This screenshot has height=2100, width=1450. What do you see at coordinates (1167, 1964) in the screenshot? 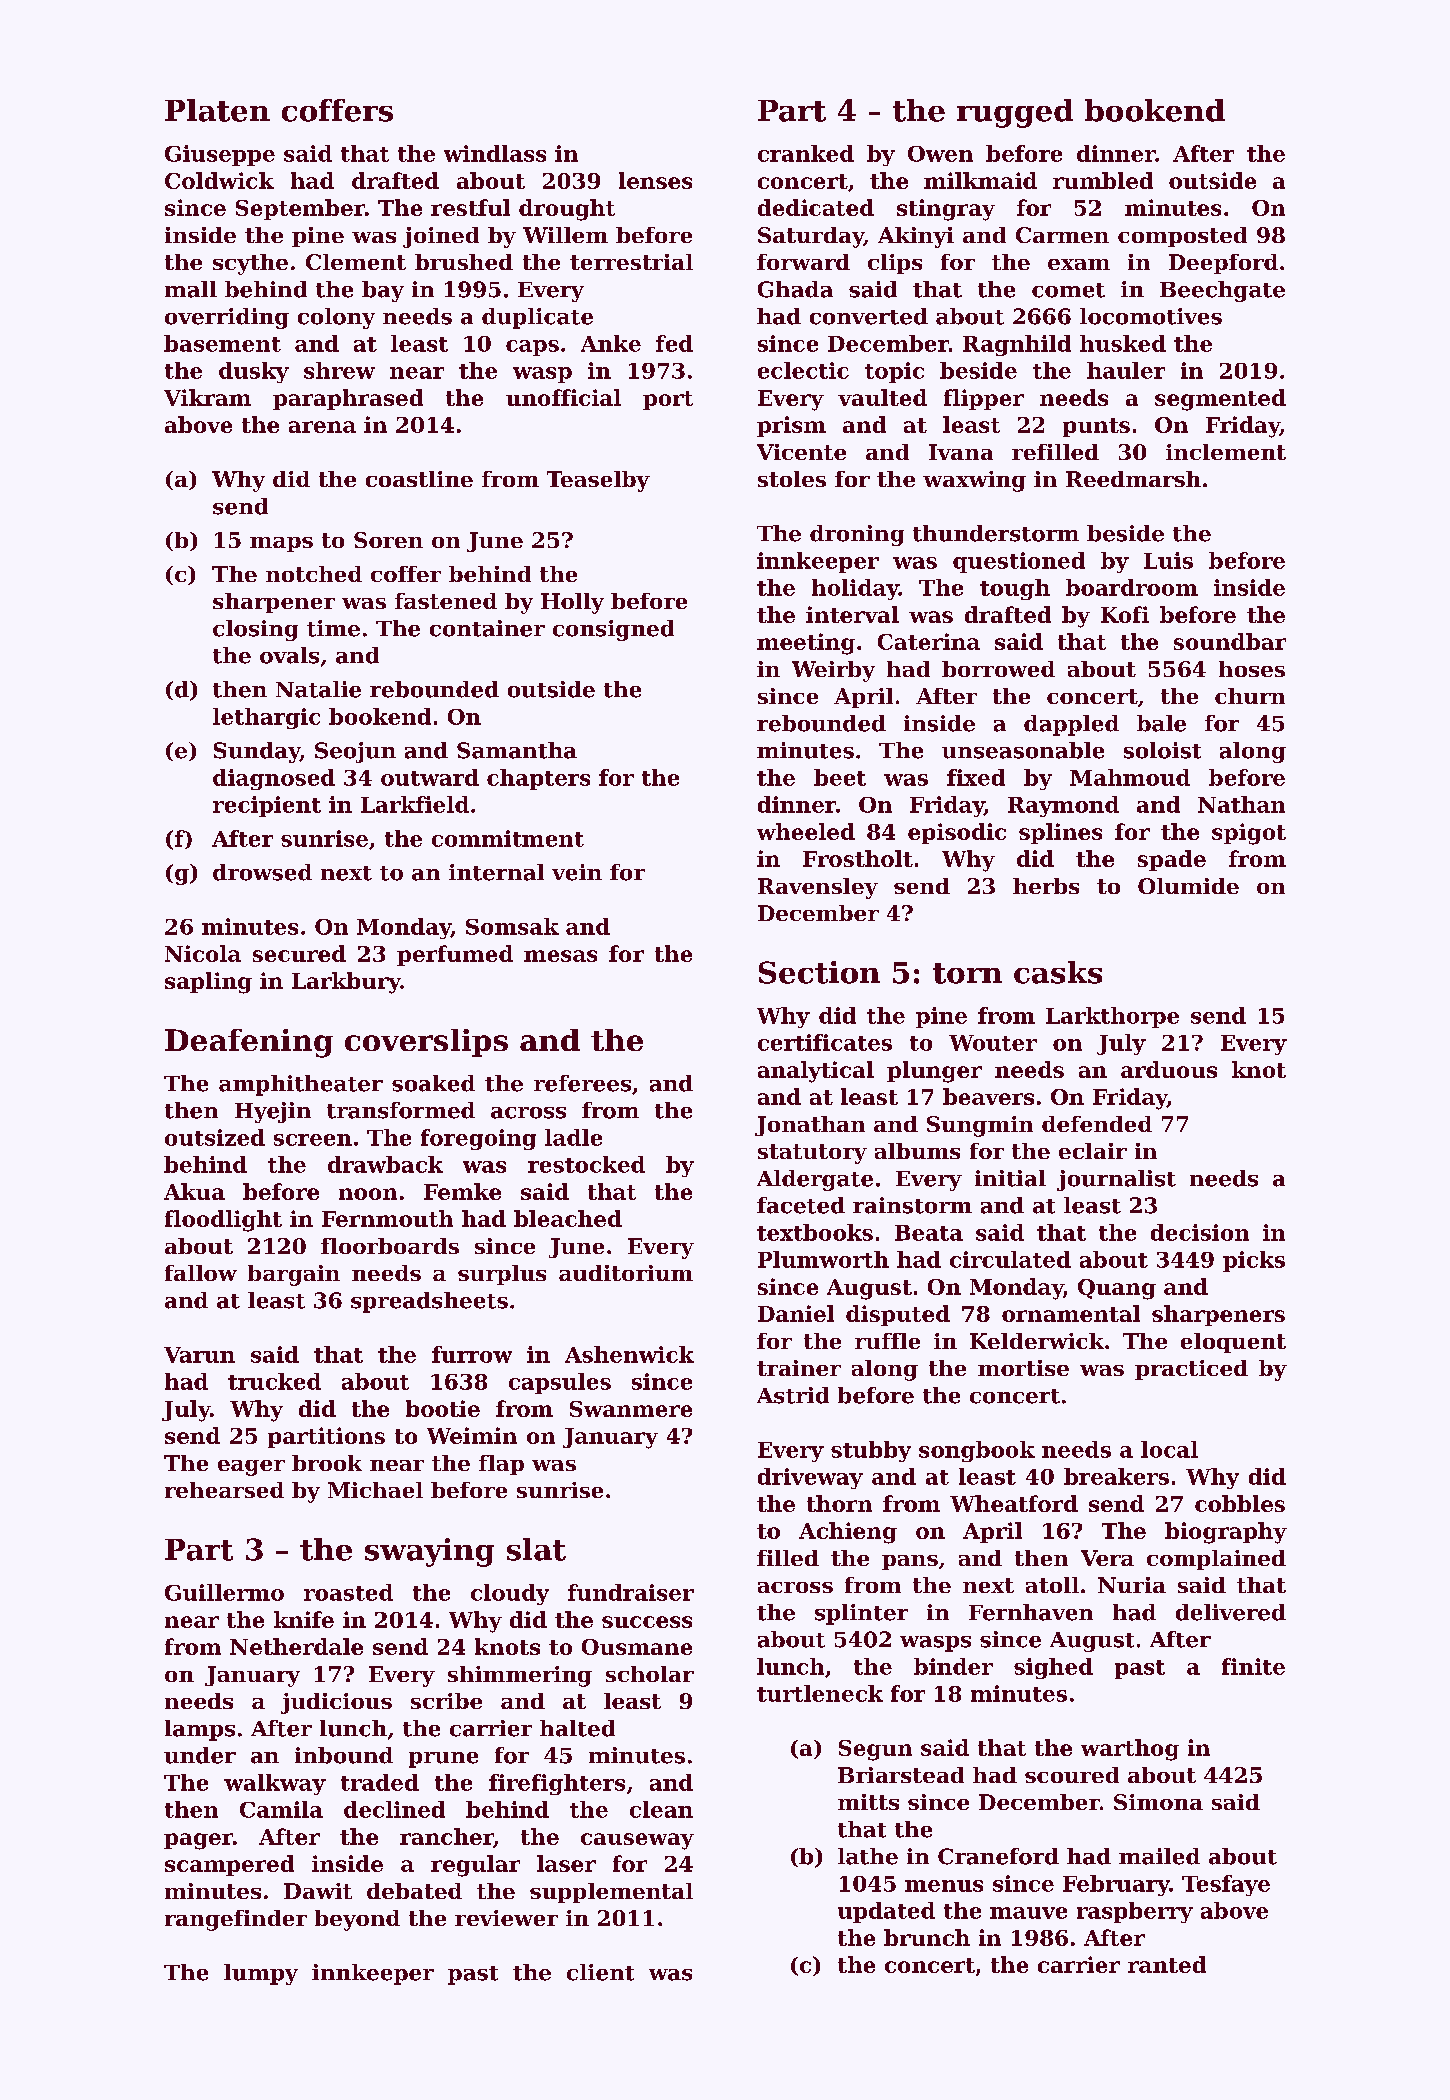
I see `ranted` at bounding box center [1167, 1964].
